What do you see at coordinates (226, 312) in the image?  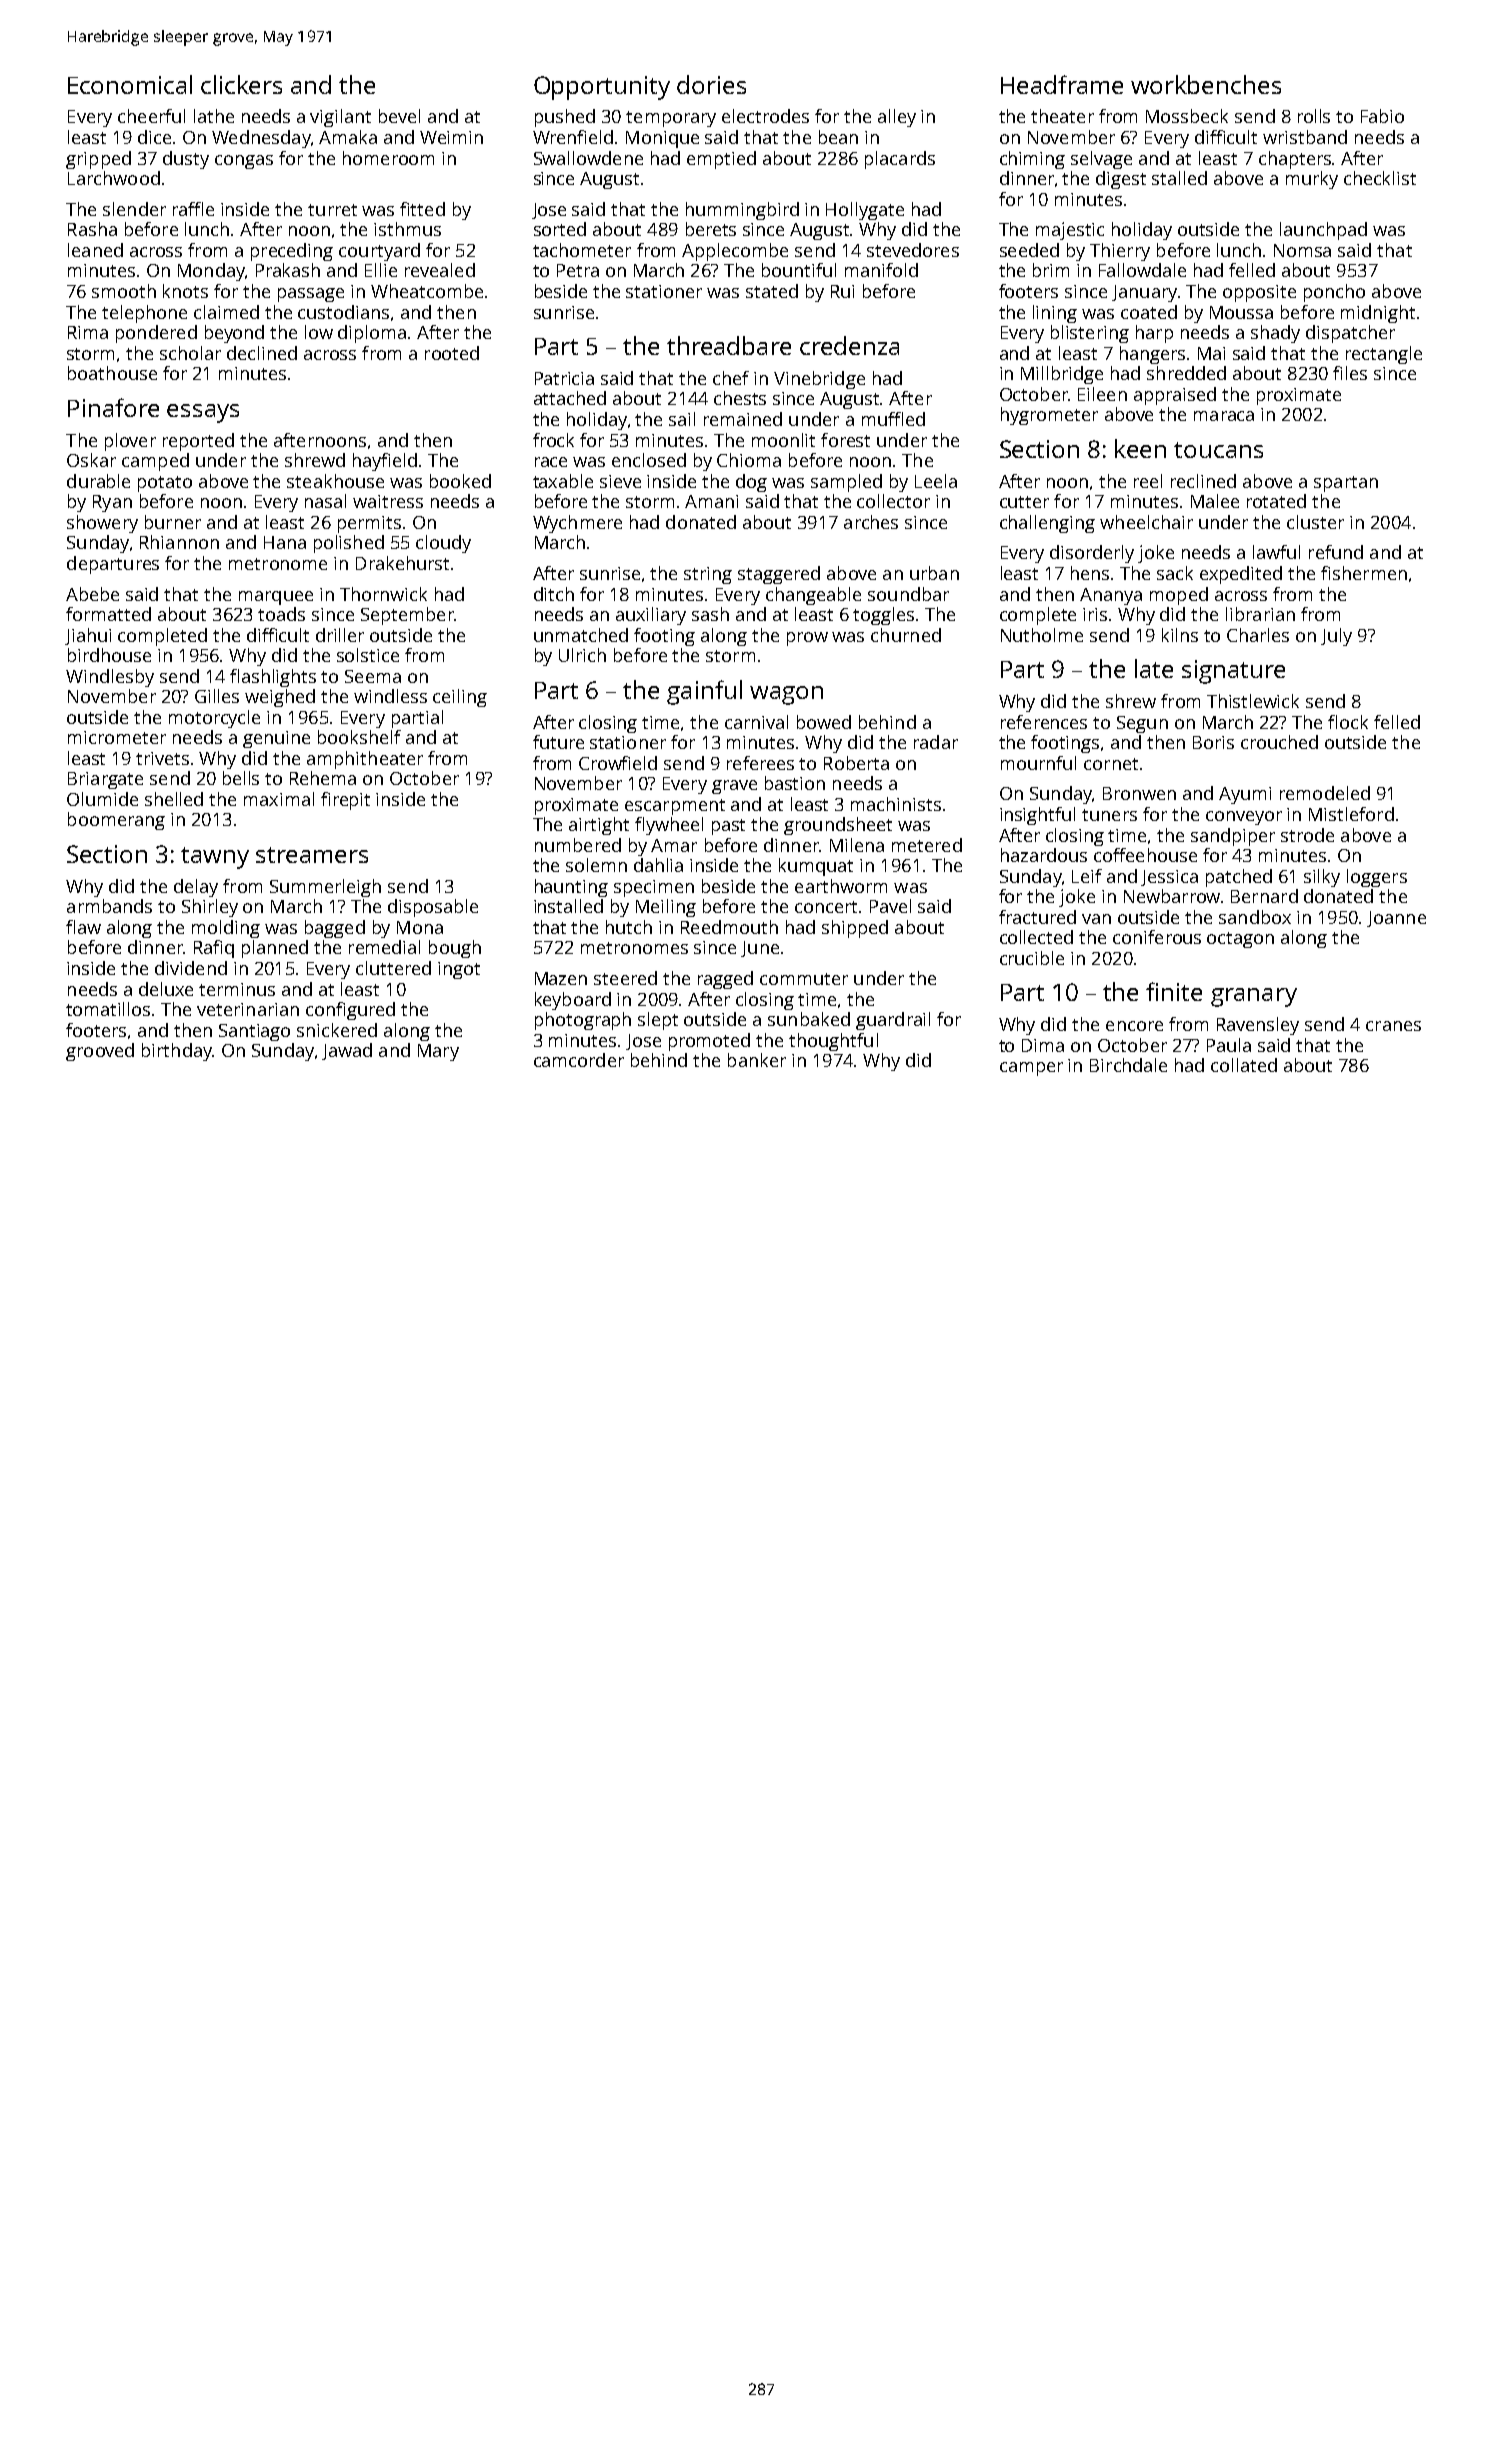 I see `claimed` at bounding box center [226, 312].
